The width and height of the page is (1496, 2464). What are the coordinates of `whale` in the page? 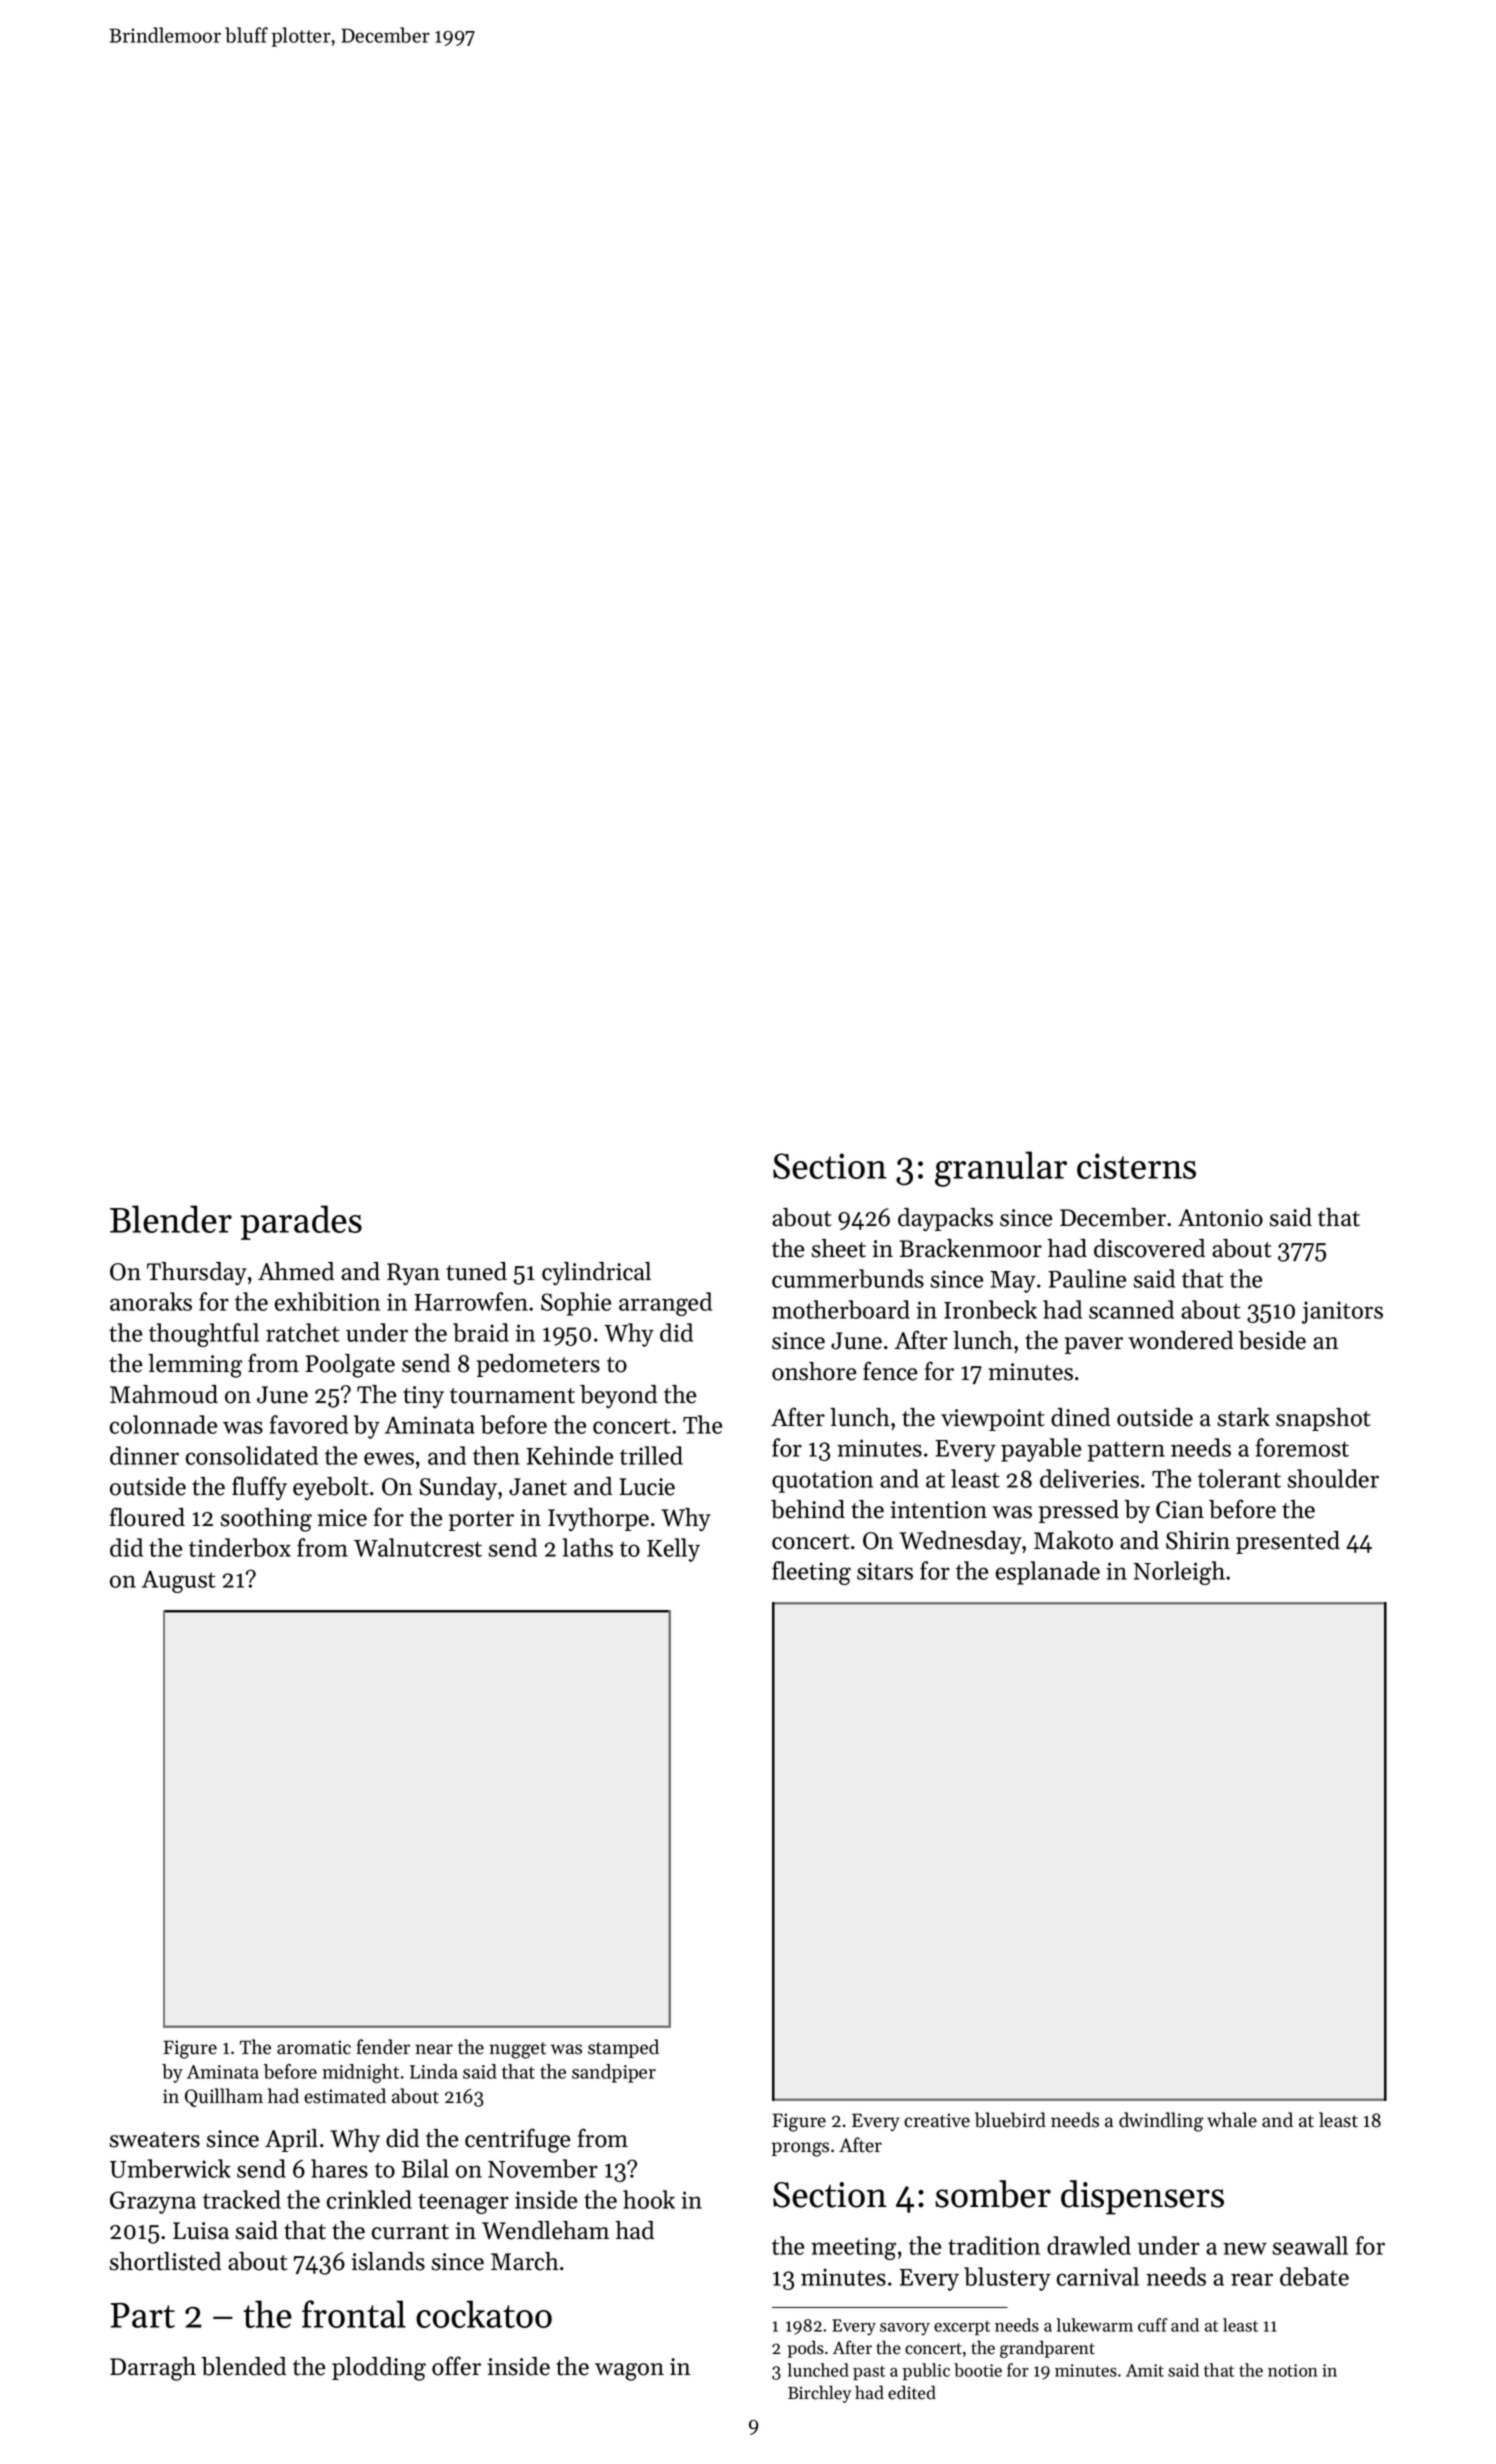 It's located at (1232, 2120).
